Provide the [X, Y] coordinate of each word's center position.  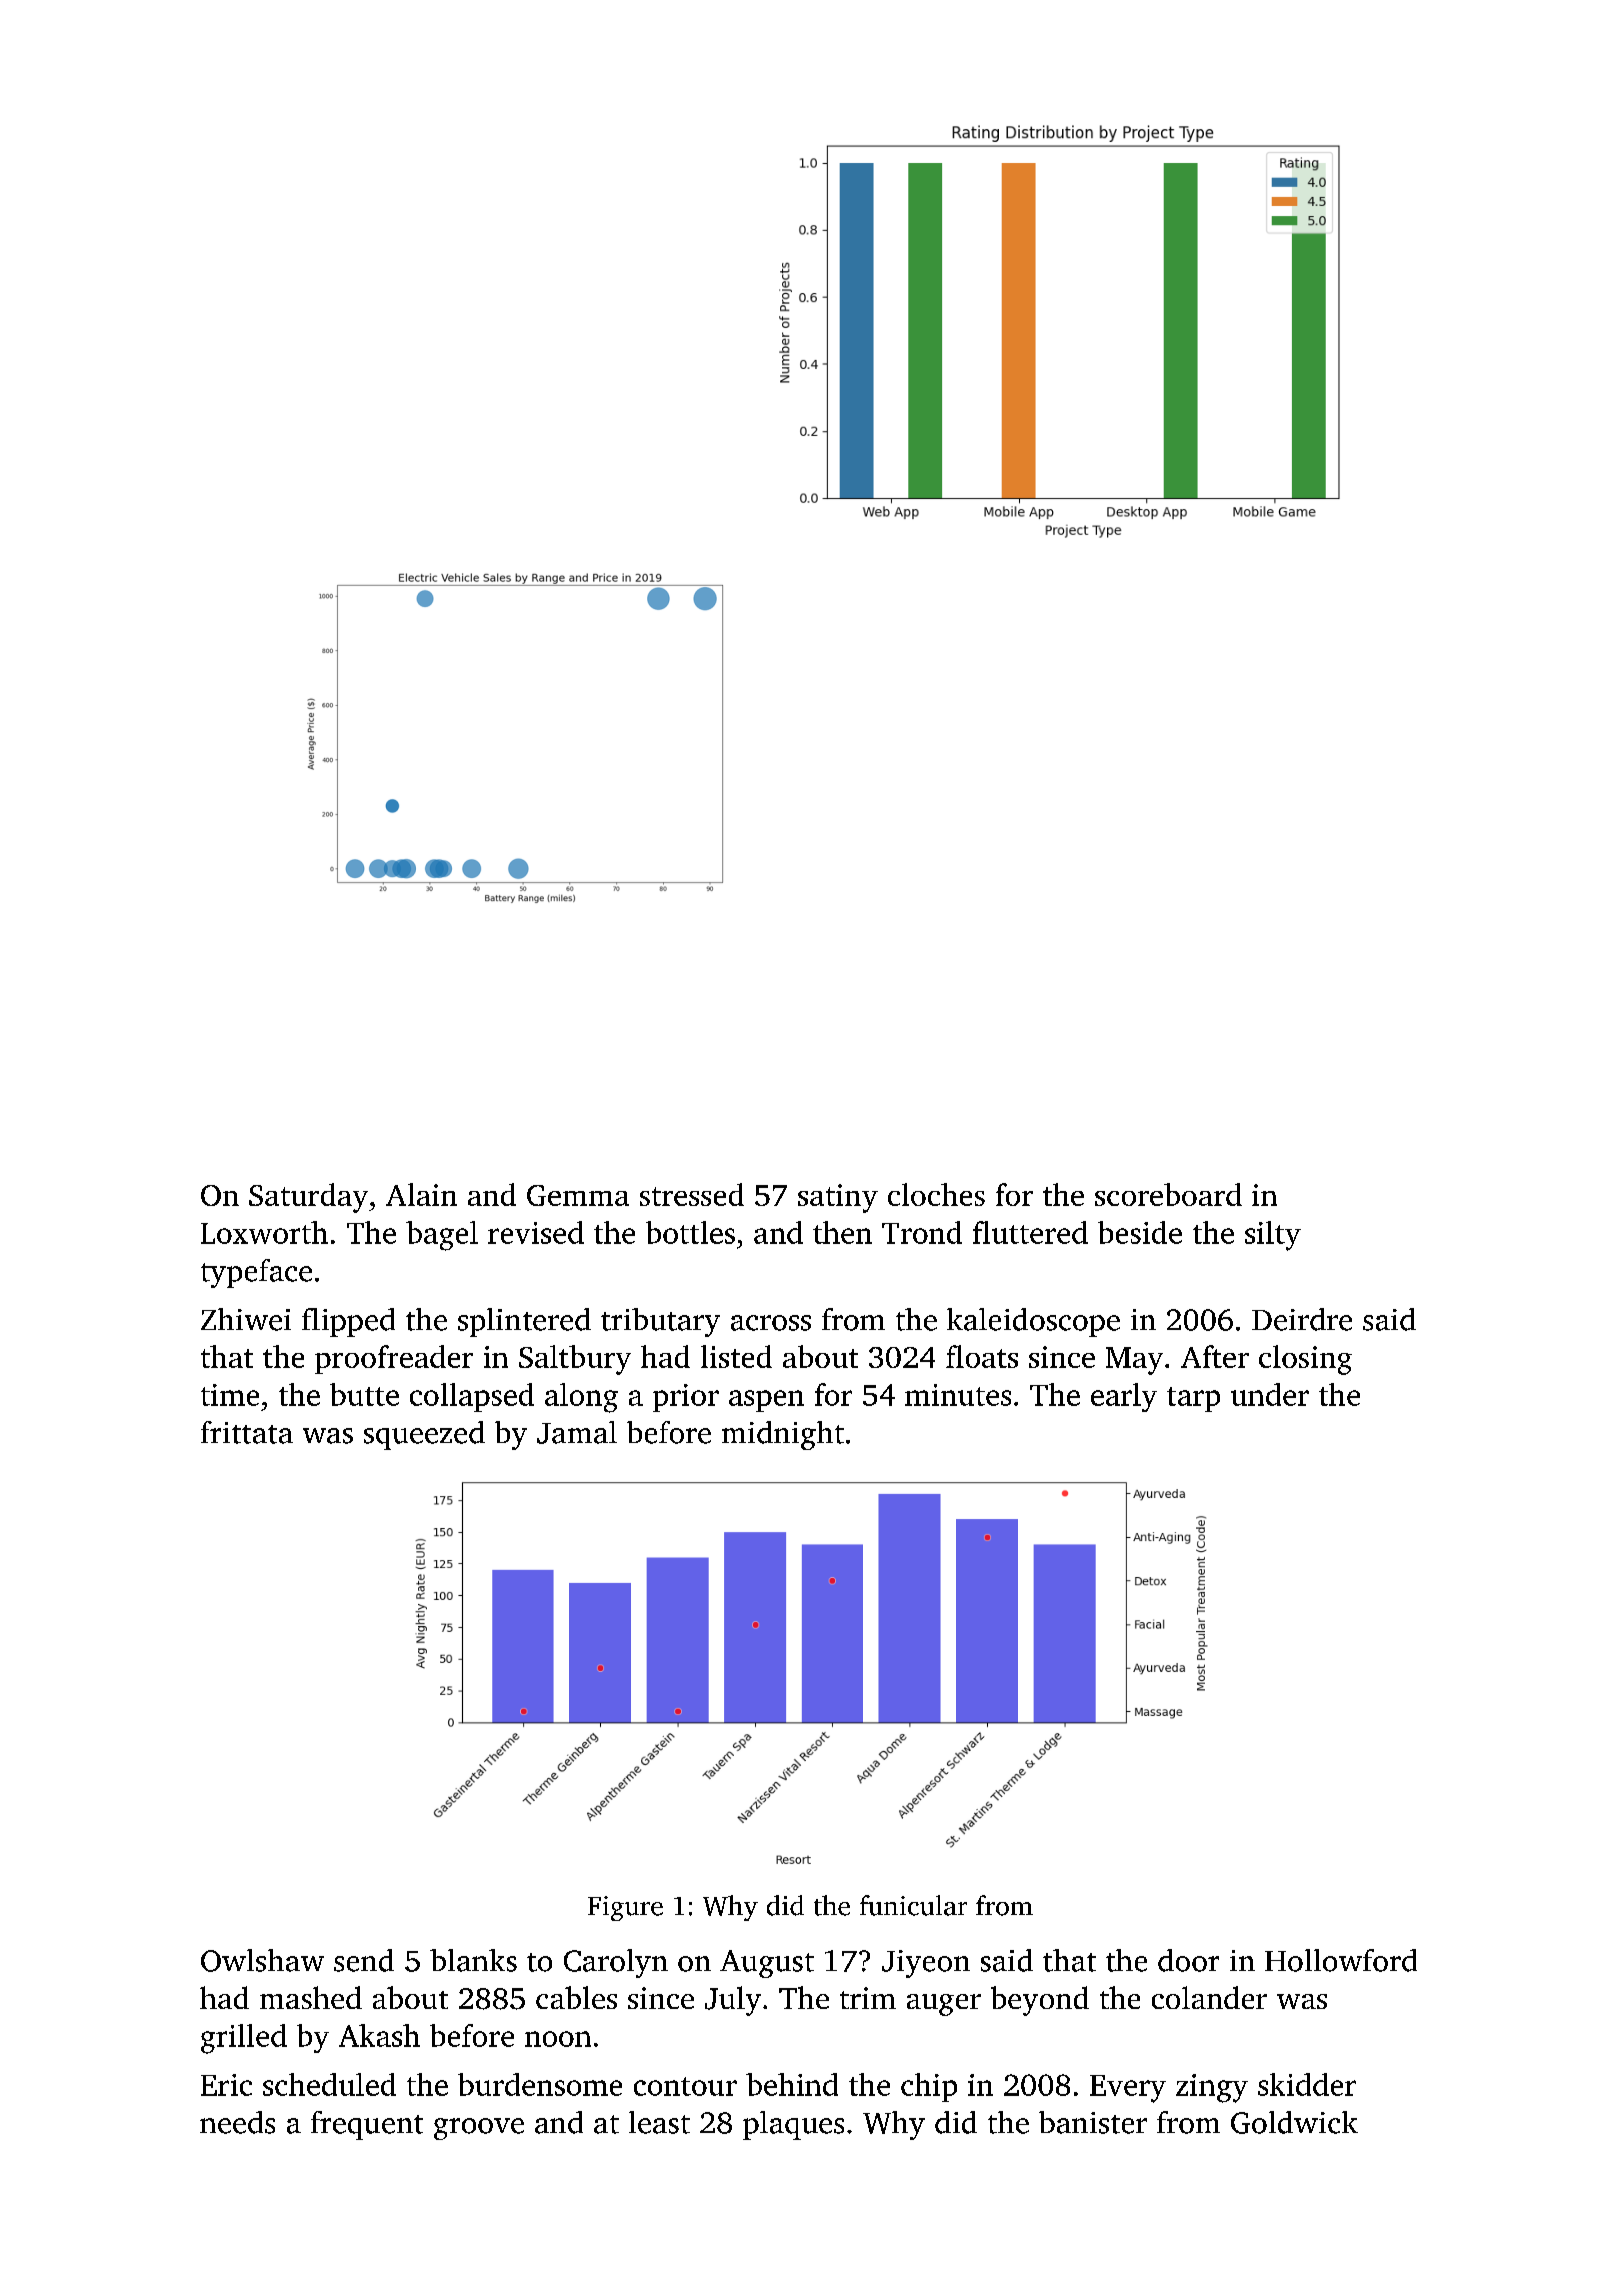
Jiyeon [926, 1964]
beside [1140, 1232]
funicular [913, 1905]
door [1188, 1960]
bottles [690, 1232]
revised [536, 1232]
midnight [783, 1435]
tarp [1193, 1399]
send [364, 1960]
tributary [660, 1322]
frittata [247, 1432]
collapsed [472, 1397]
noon [558, 2039]
